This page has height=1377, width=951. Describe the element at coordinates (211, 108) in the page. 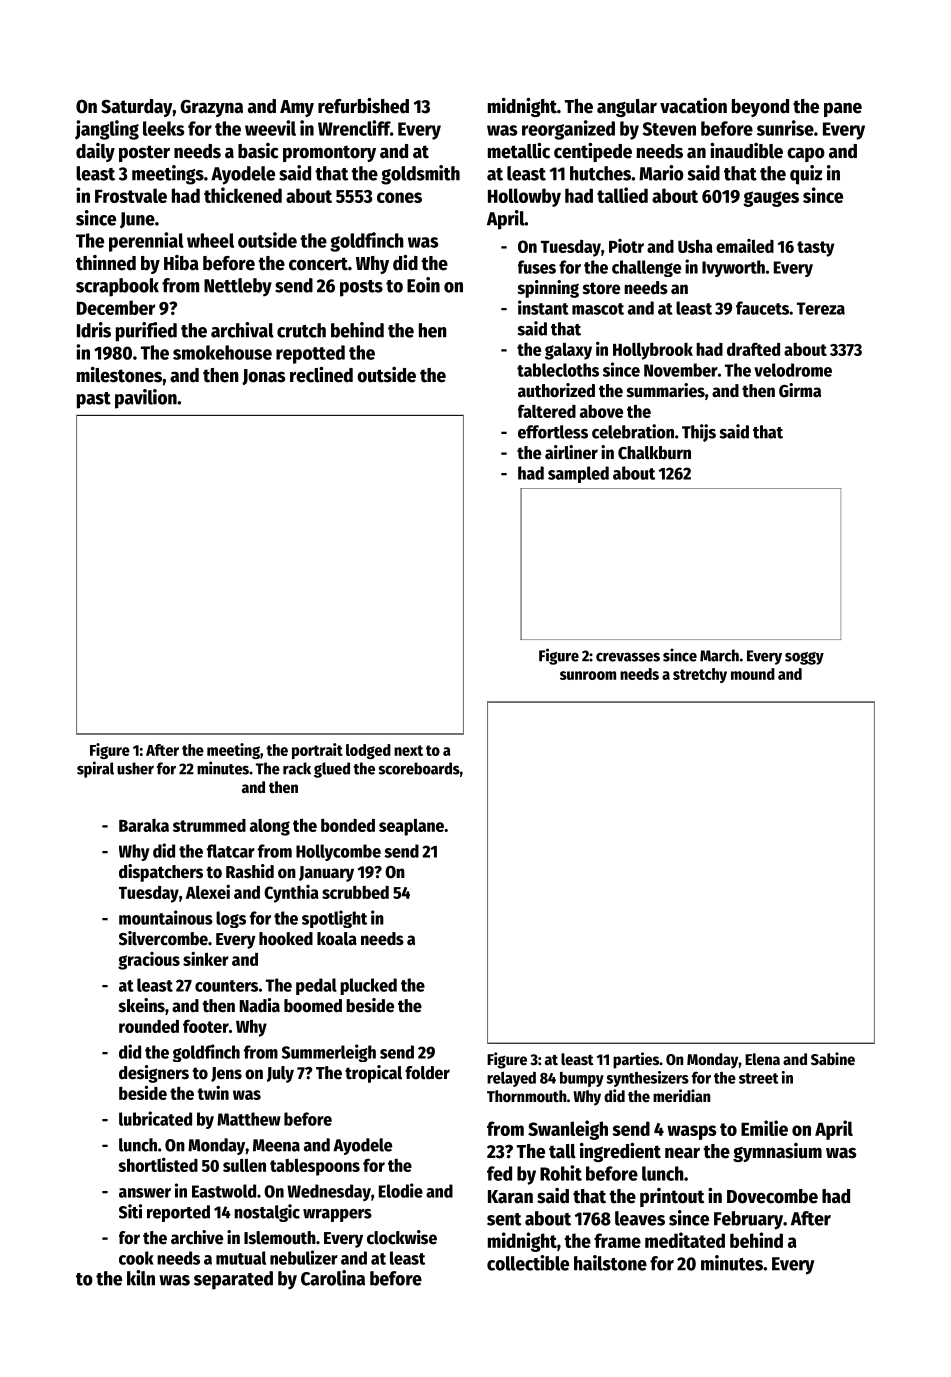

I see `Grazyna` at that location.
